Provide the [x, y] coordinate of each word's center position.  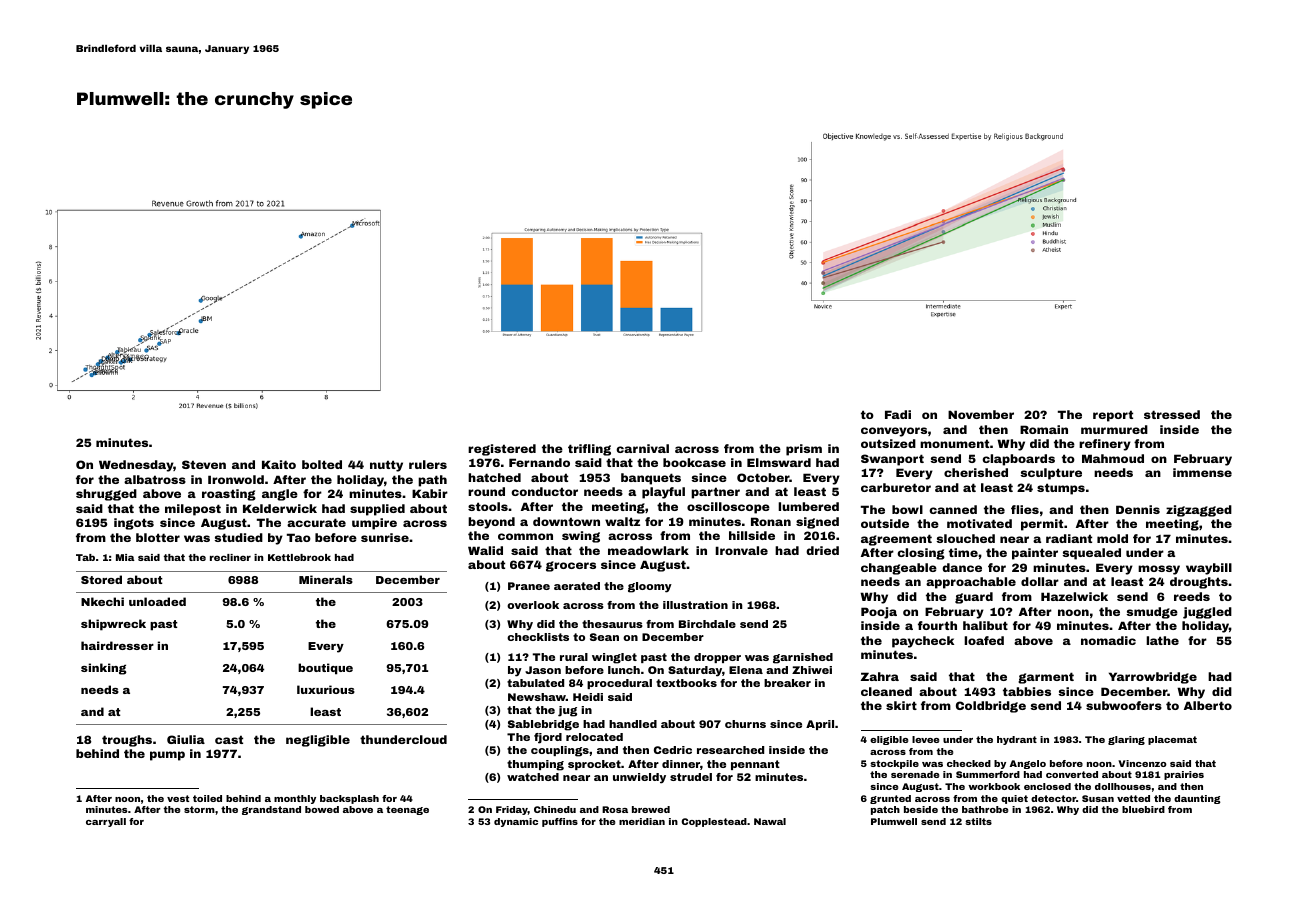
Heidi [588, 697]
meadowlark [648, 550]
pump [167, 756]
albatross [155, 479]
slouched [965, 538]
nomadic [1108, 640]
